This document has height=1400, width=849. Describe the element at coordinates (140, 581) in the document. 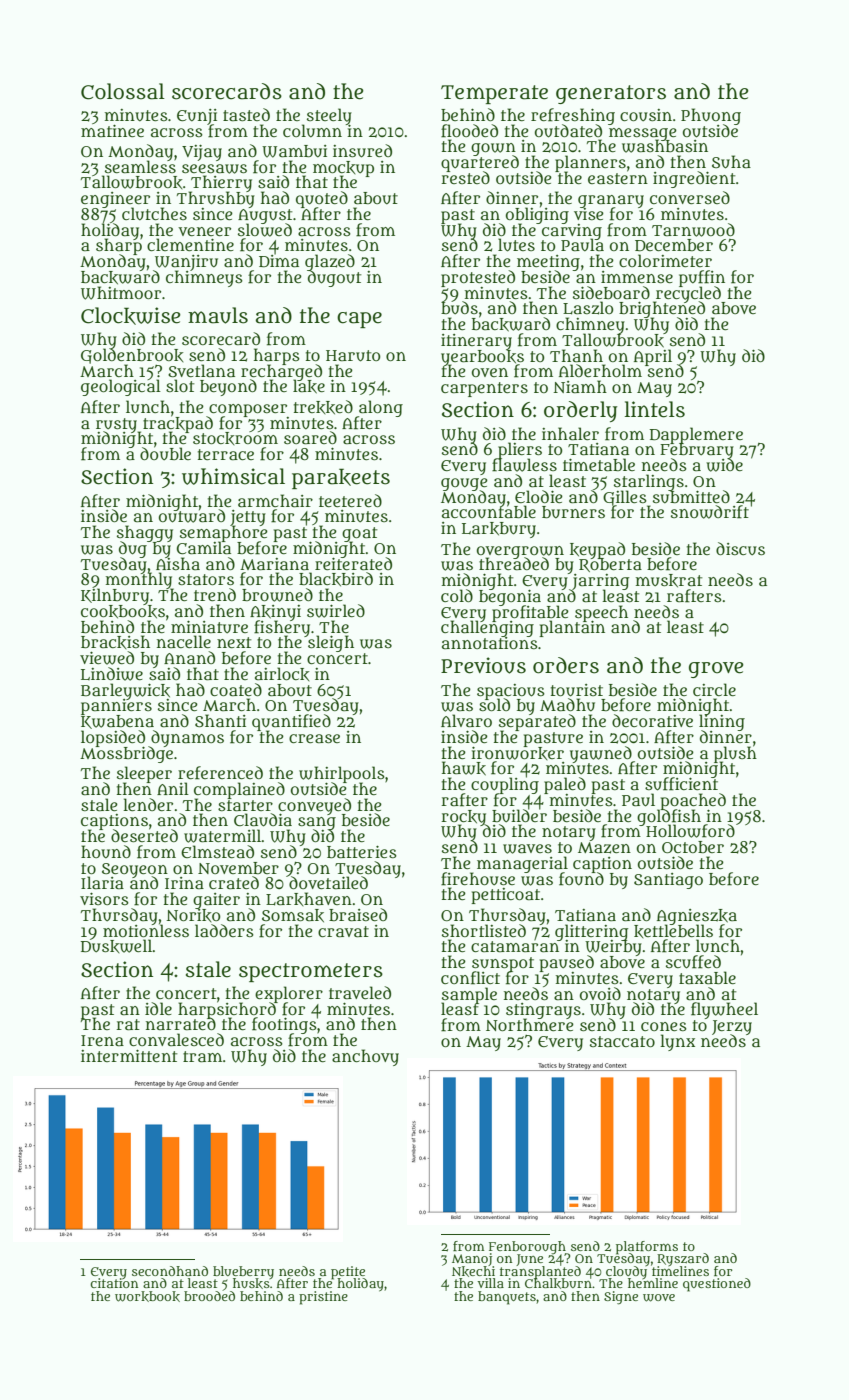

I see `monthly` at that location.
